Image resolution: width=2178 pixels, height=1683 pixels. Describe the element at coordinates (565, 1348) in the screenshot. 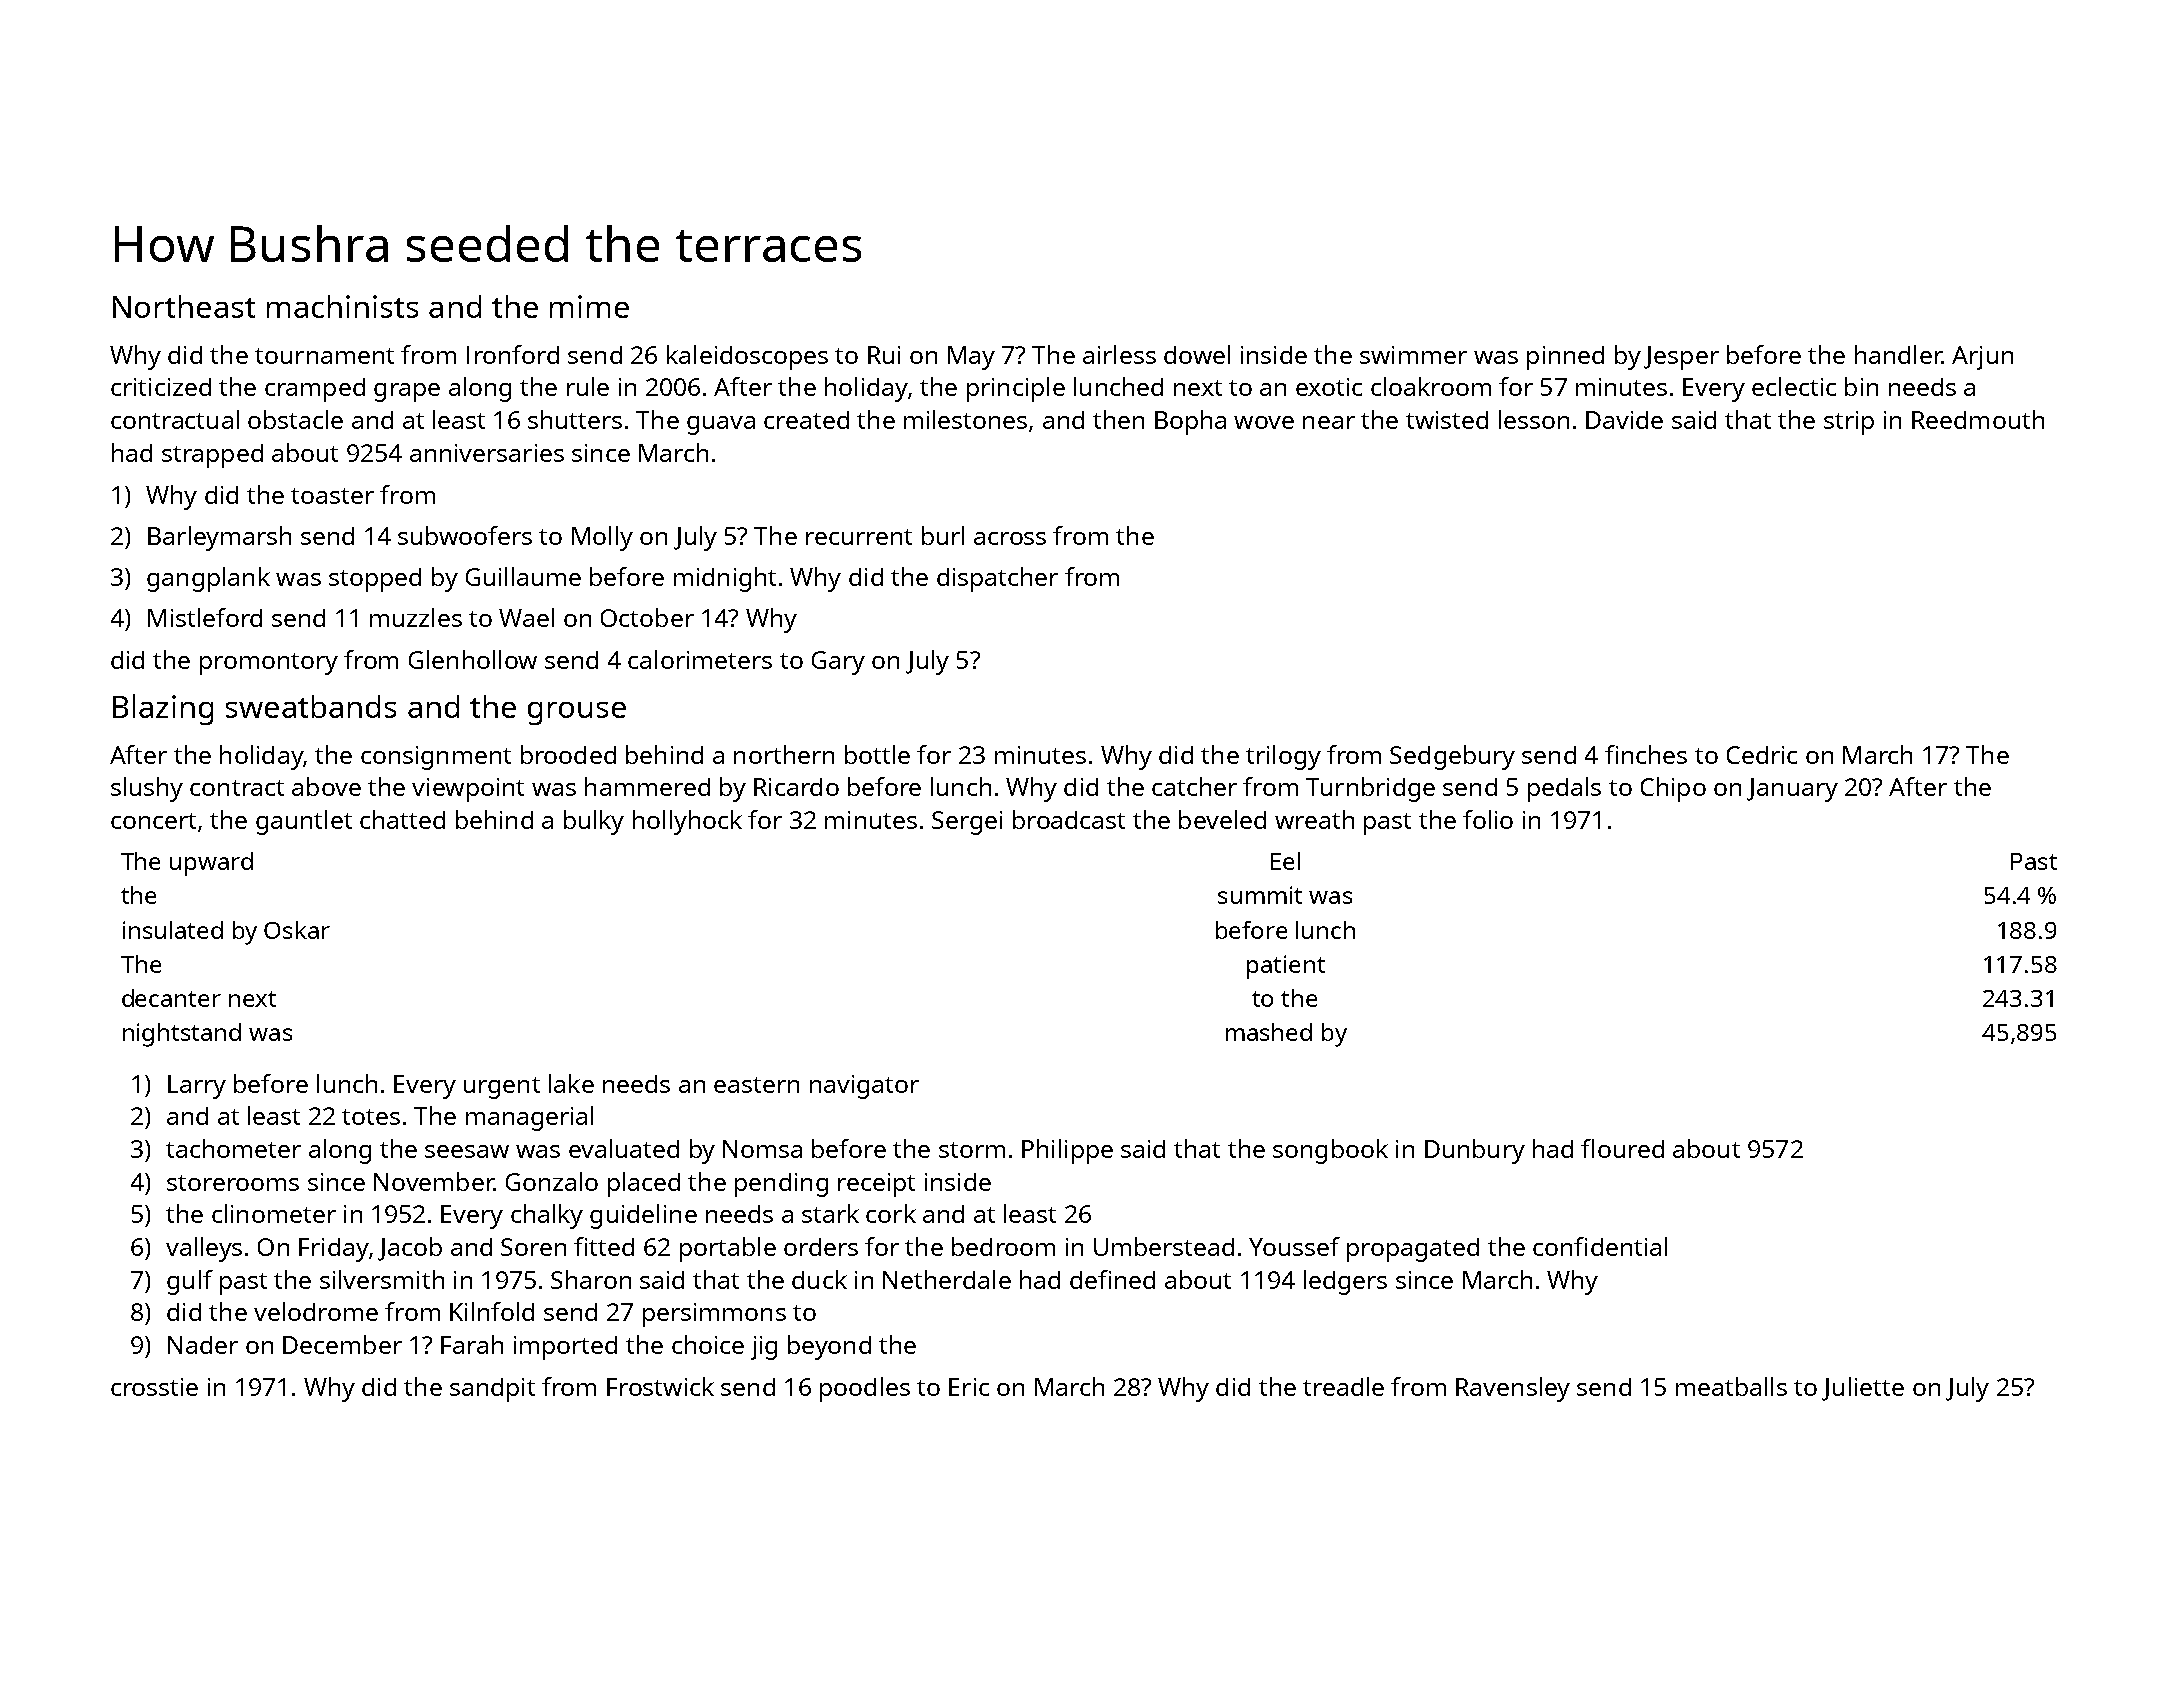

I see `imported` at that location.
